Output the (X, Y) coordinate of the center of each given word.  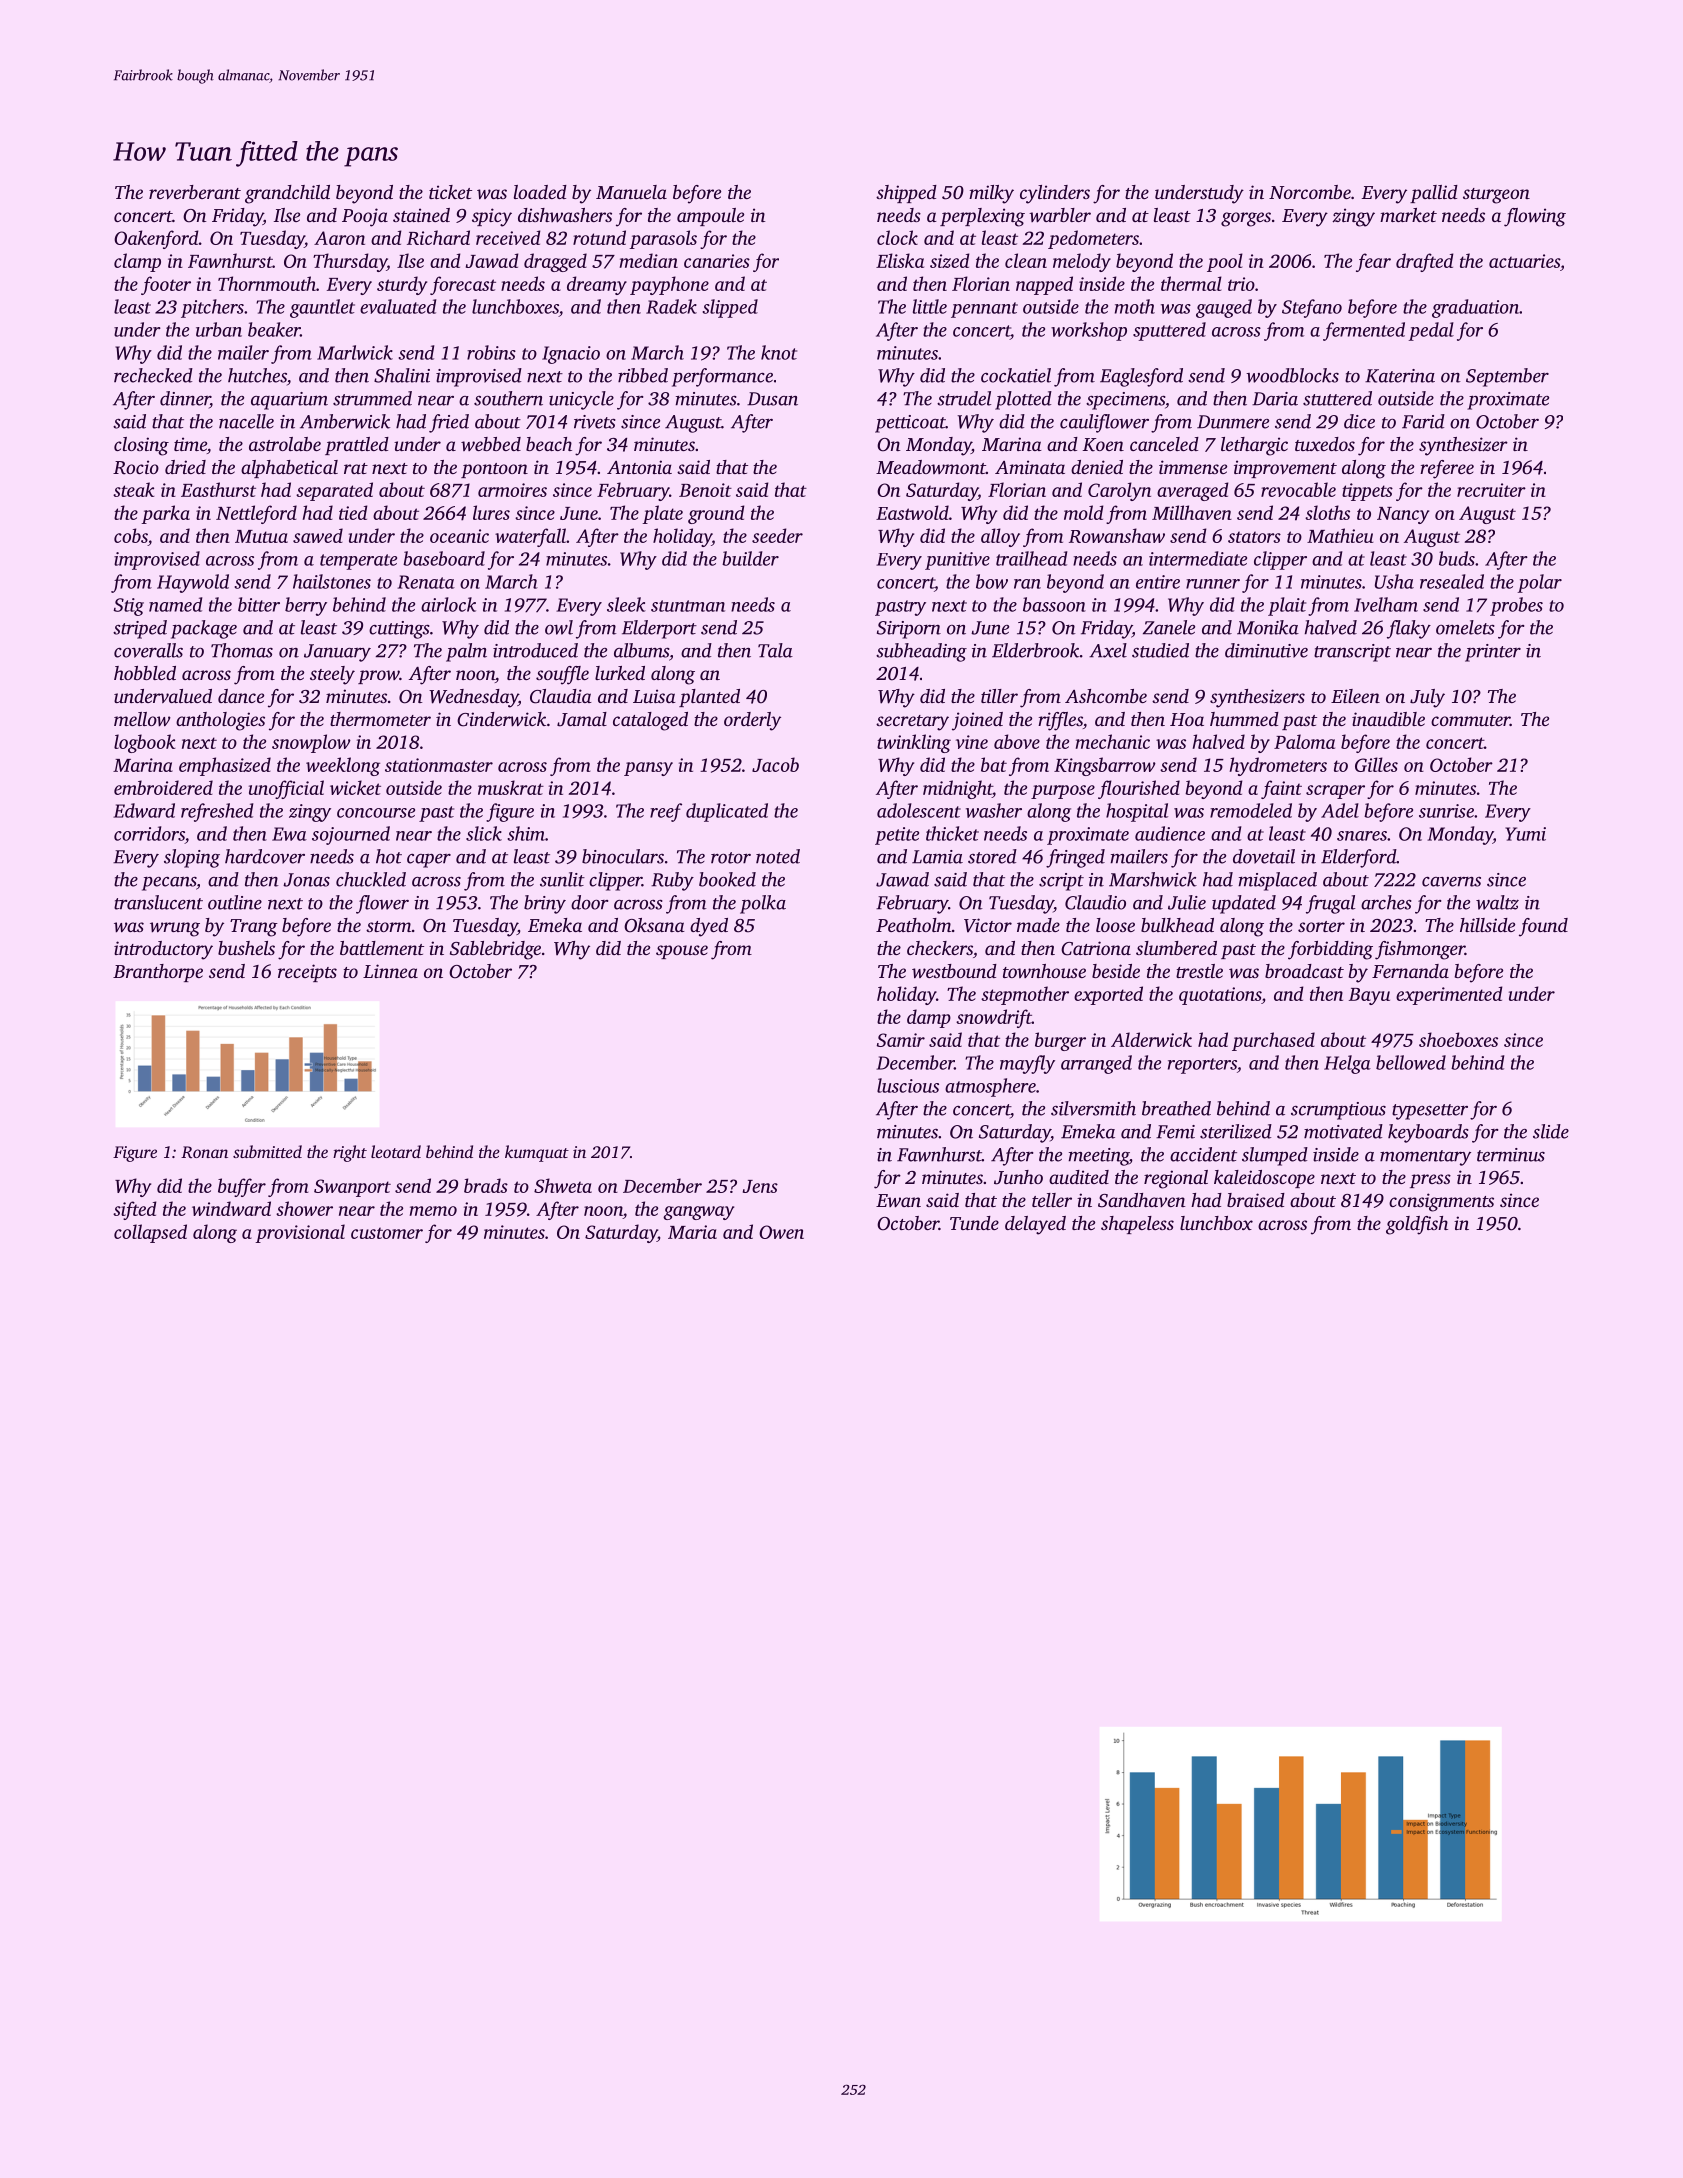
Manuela (631, 192)
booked (727, 879)
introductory (163, 950)
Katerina (1400, 376)
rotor (731, 858)
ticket (450, 192)
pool (1225, 262)
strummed (372, 398)
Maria (692, 1232)
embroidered (163, 787)
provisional (300, 1233)
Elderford (1358, 858)
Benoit (705, 490)
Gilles (1376, 764)
